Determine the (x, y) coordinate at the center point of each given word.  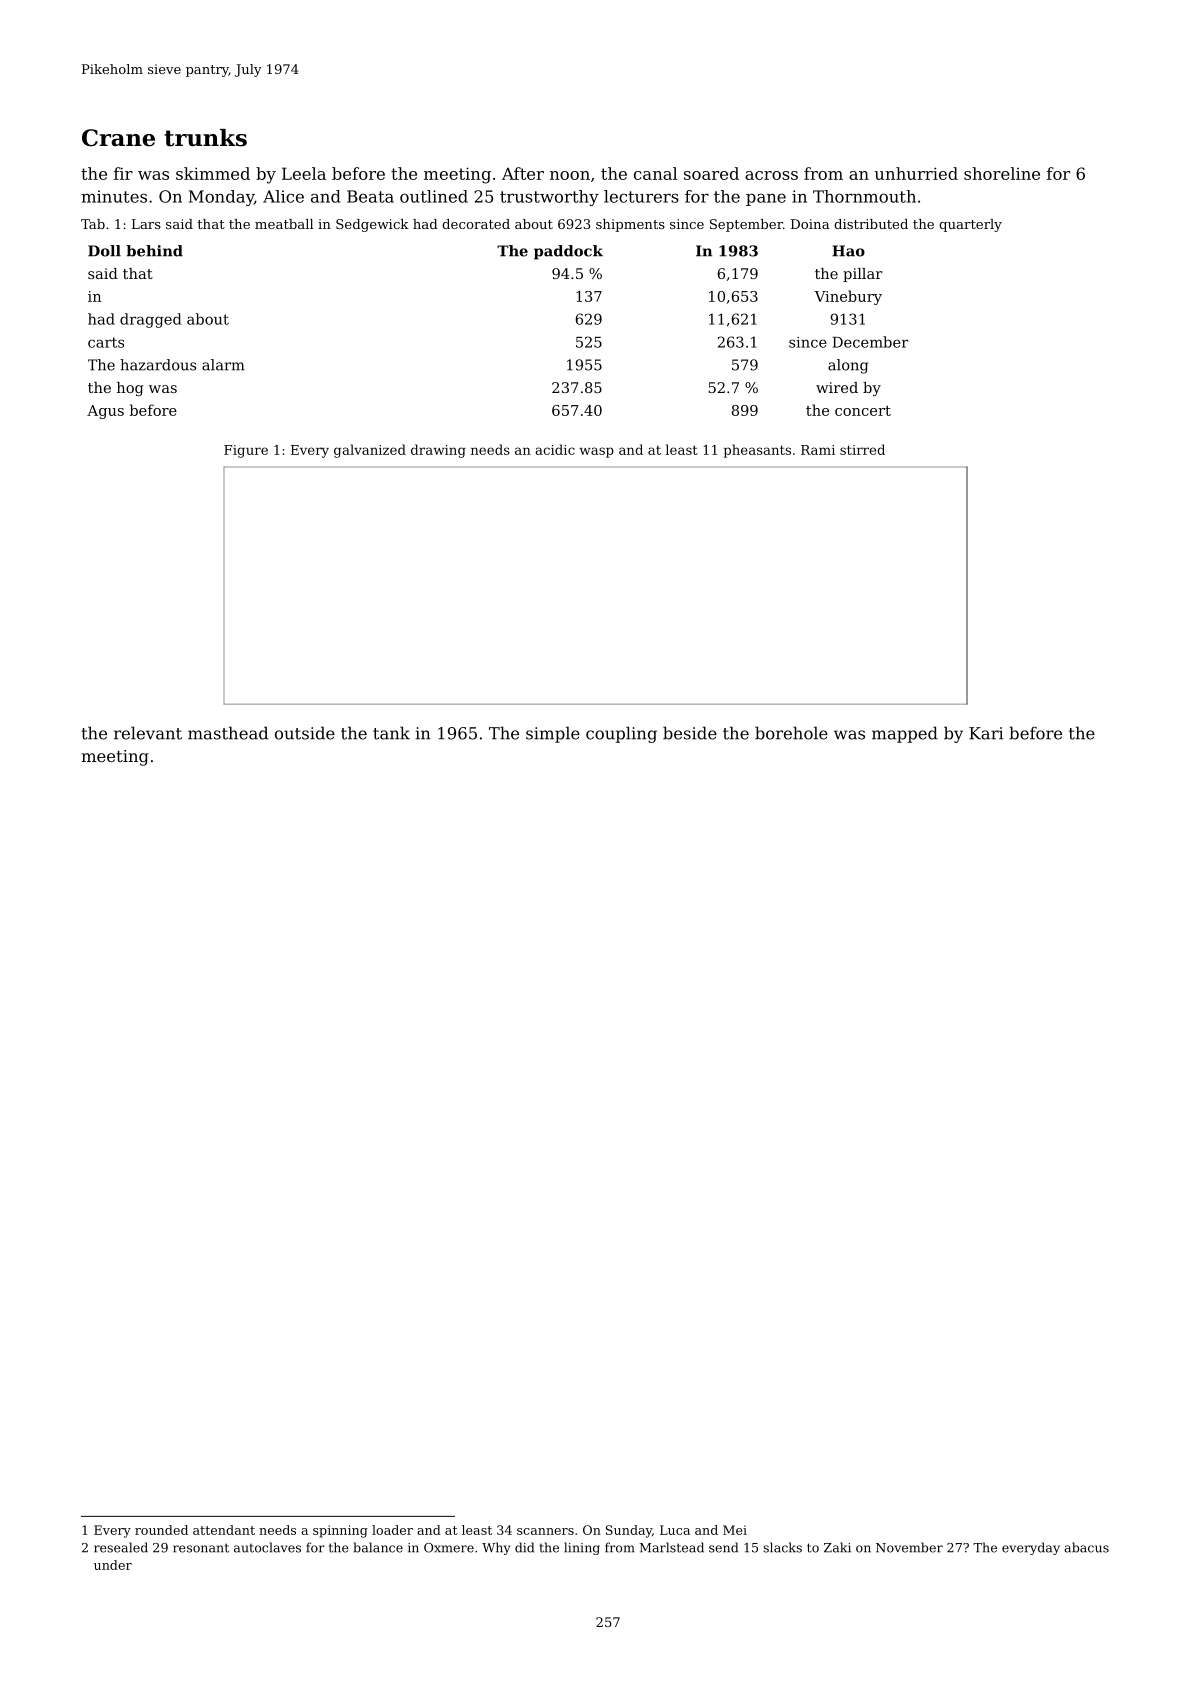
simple (553, 734)
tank (391, 733)
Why (496, 1548)
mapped (905, 734)
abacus (1086, 1547)
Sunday (629, 1531)
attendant (224, 1530)
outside (305, 733)
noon (570, 175)
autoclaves (267, 1547)
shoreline (1002, 173)
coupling (621, 734)
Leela (304, 173)
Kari (986, 733)
